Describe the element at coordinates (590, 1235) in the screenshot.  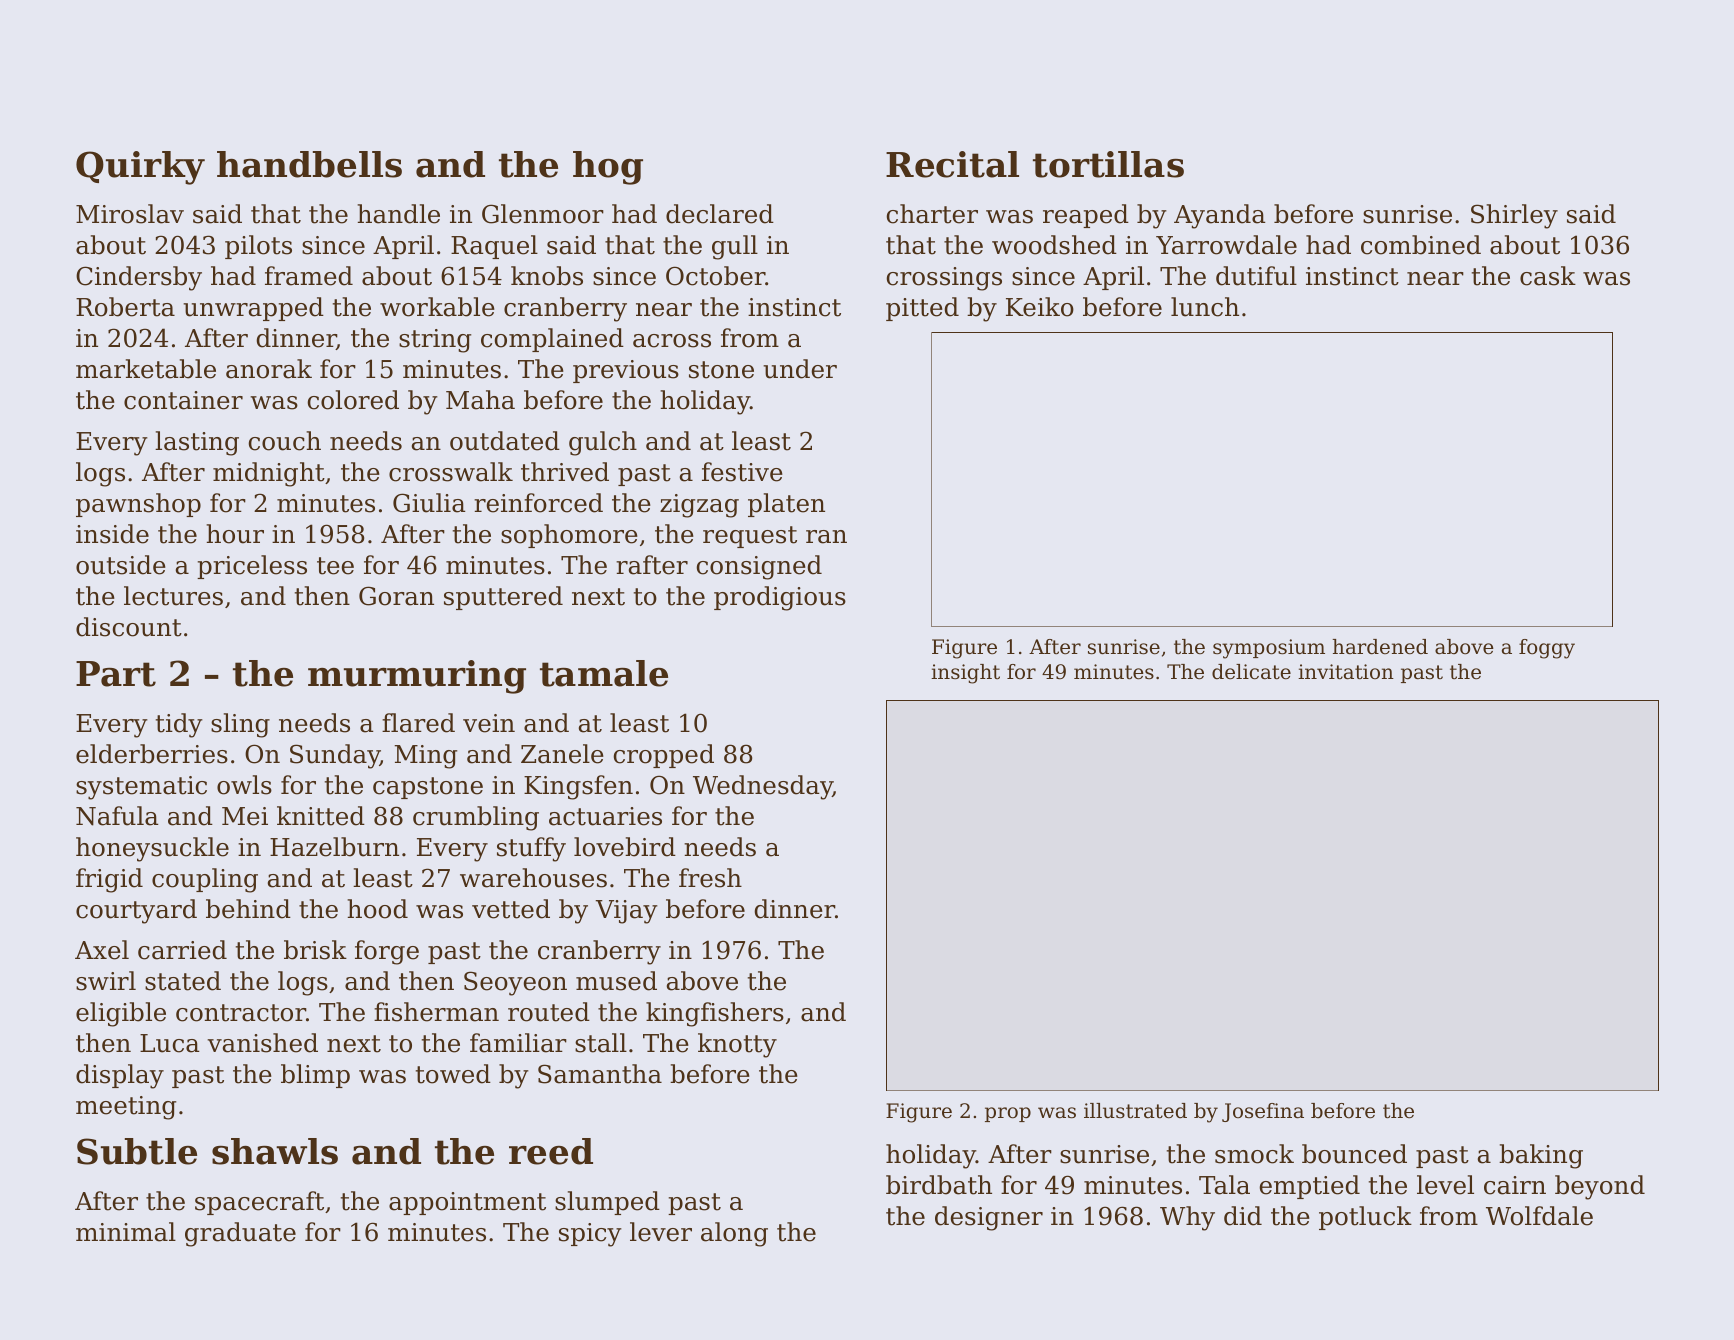
I see `spicy` at that location.
